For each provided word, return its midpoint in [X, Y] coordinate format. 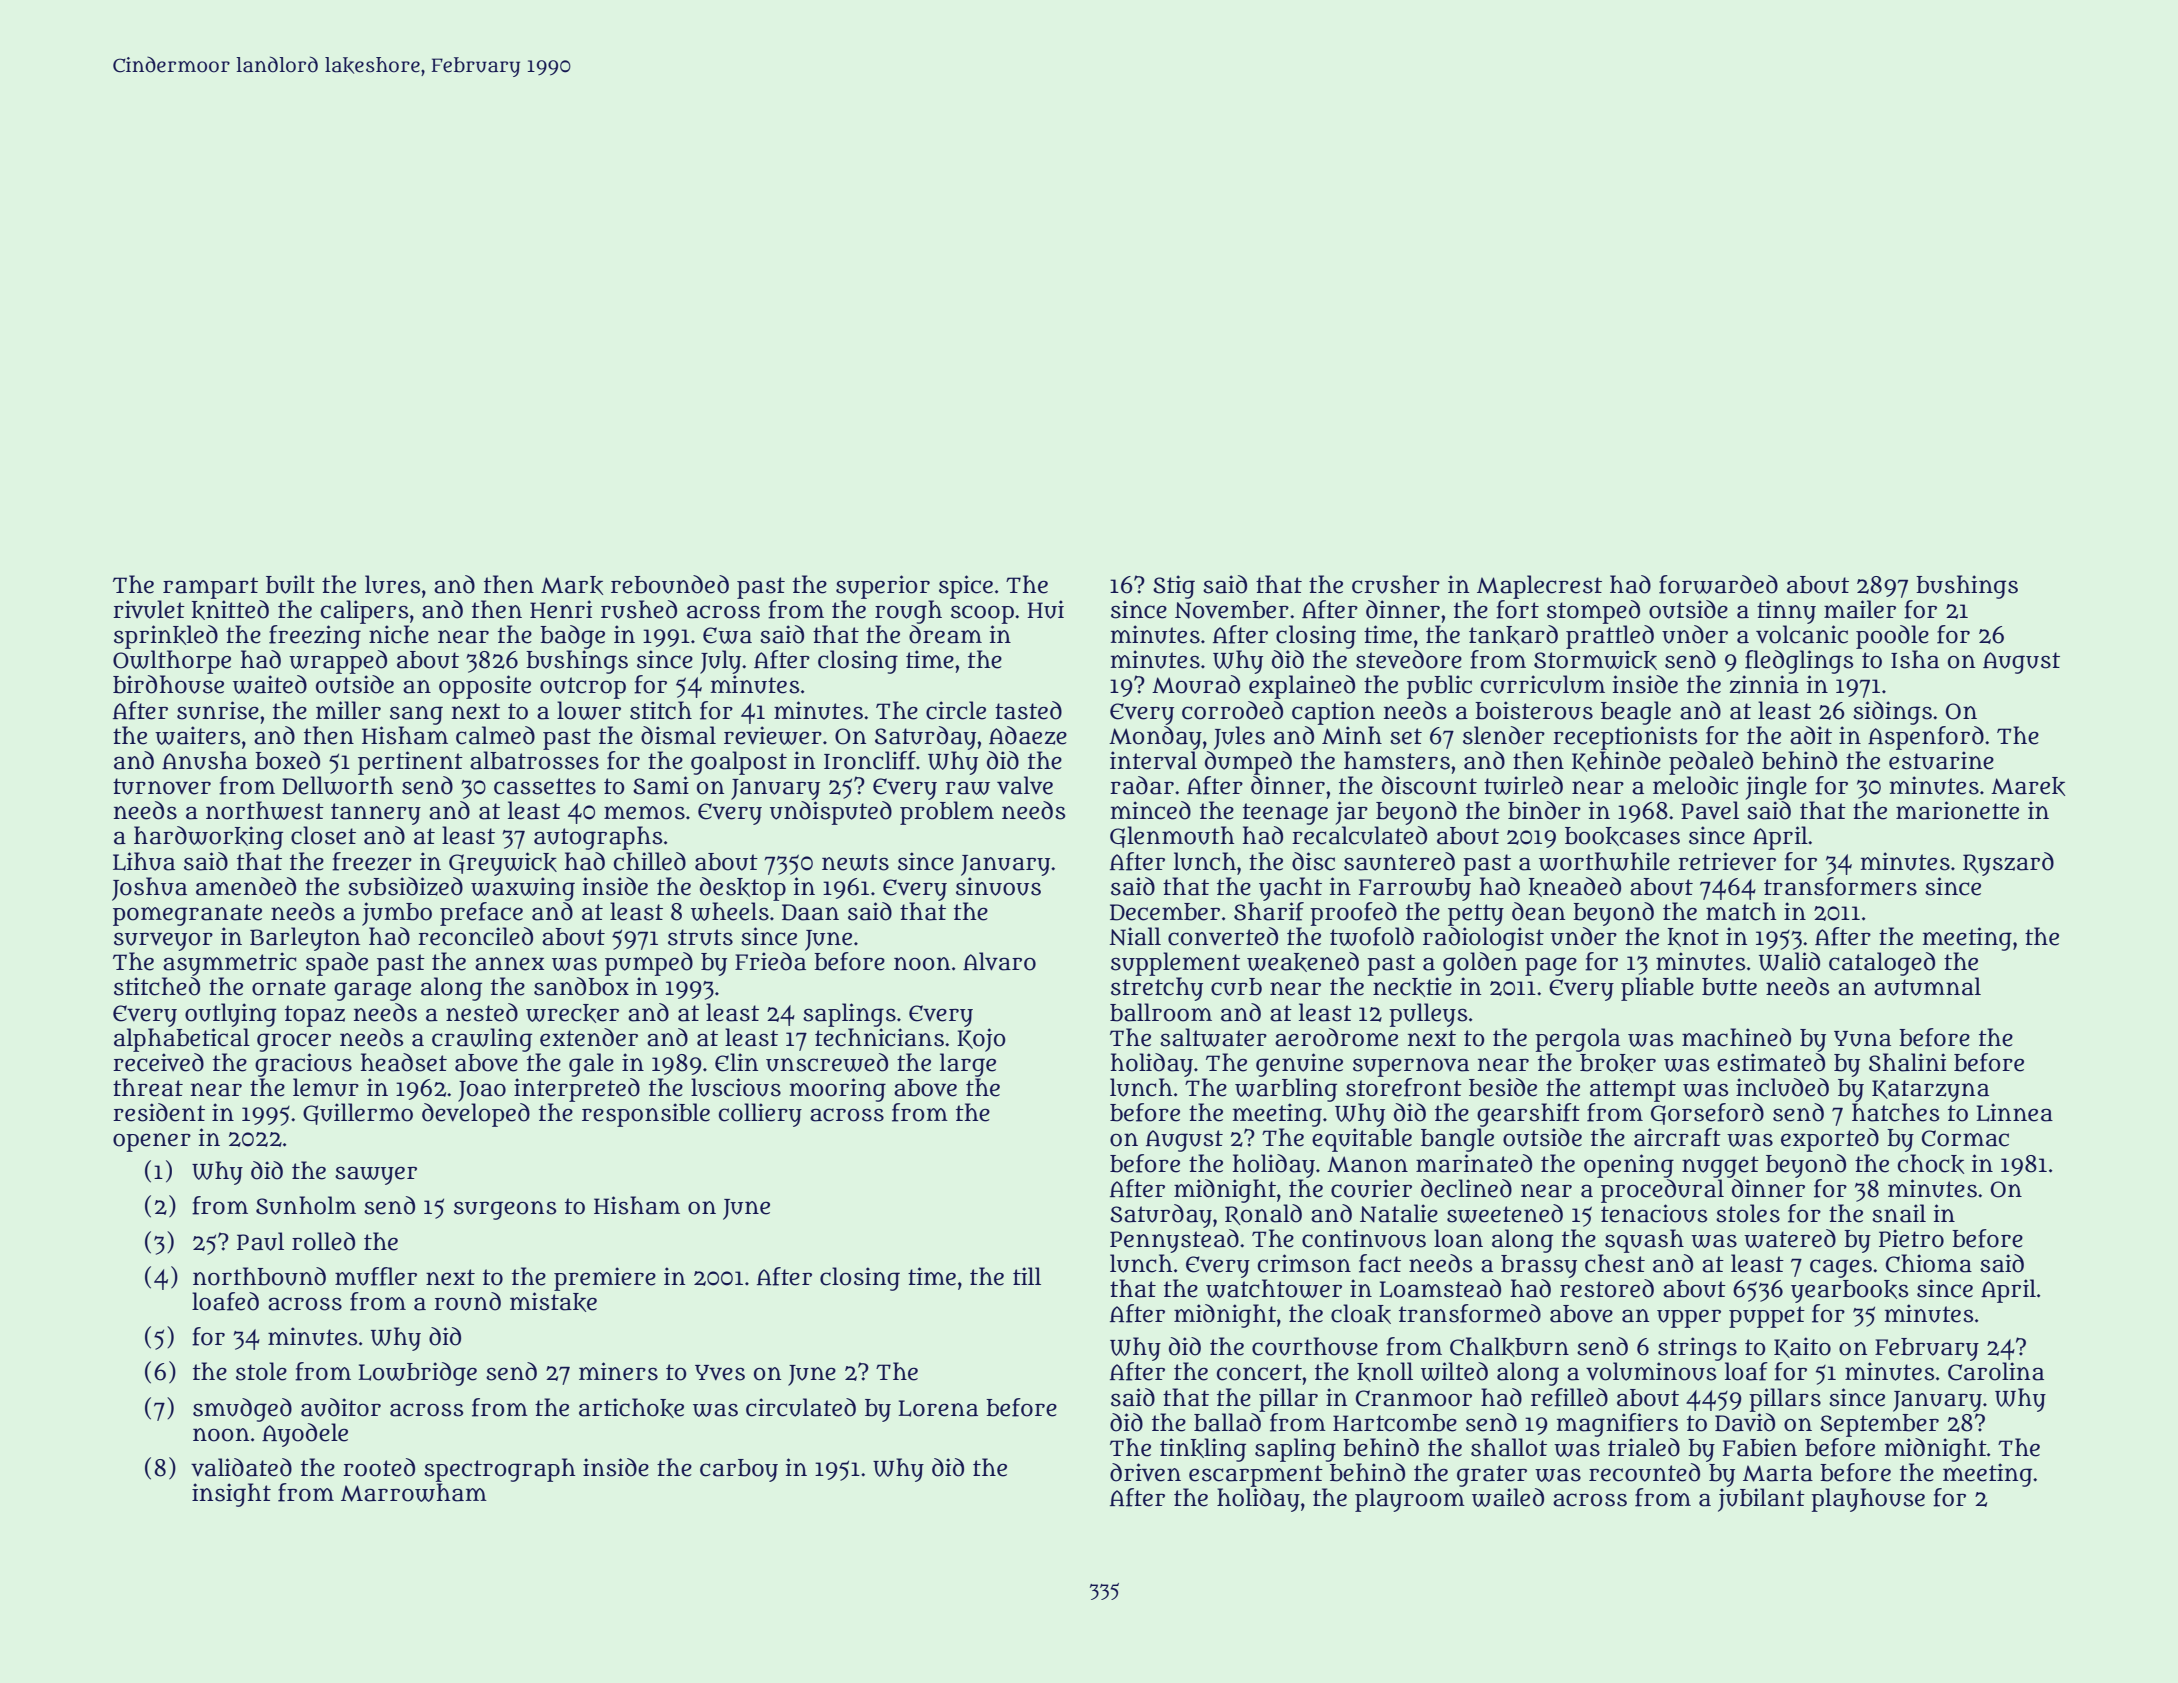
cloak [1361, 1314]
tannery [376, 814]
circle [956, 710]
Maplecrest [1539, 587]
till [1027, 1276]
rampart [210, 588]
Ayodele [305, 1435]
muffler [376, 1276]
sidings [1892, 713]
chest [1615, 1263]
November [1232, 610]
